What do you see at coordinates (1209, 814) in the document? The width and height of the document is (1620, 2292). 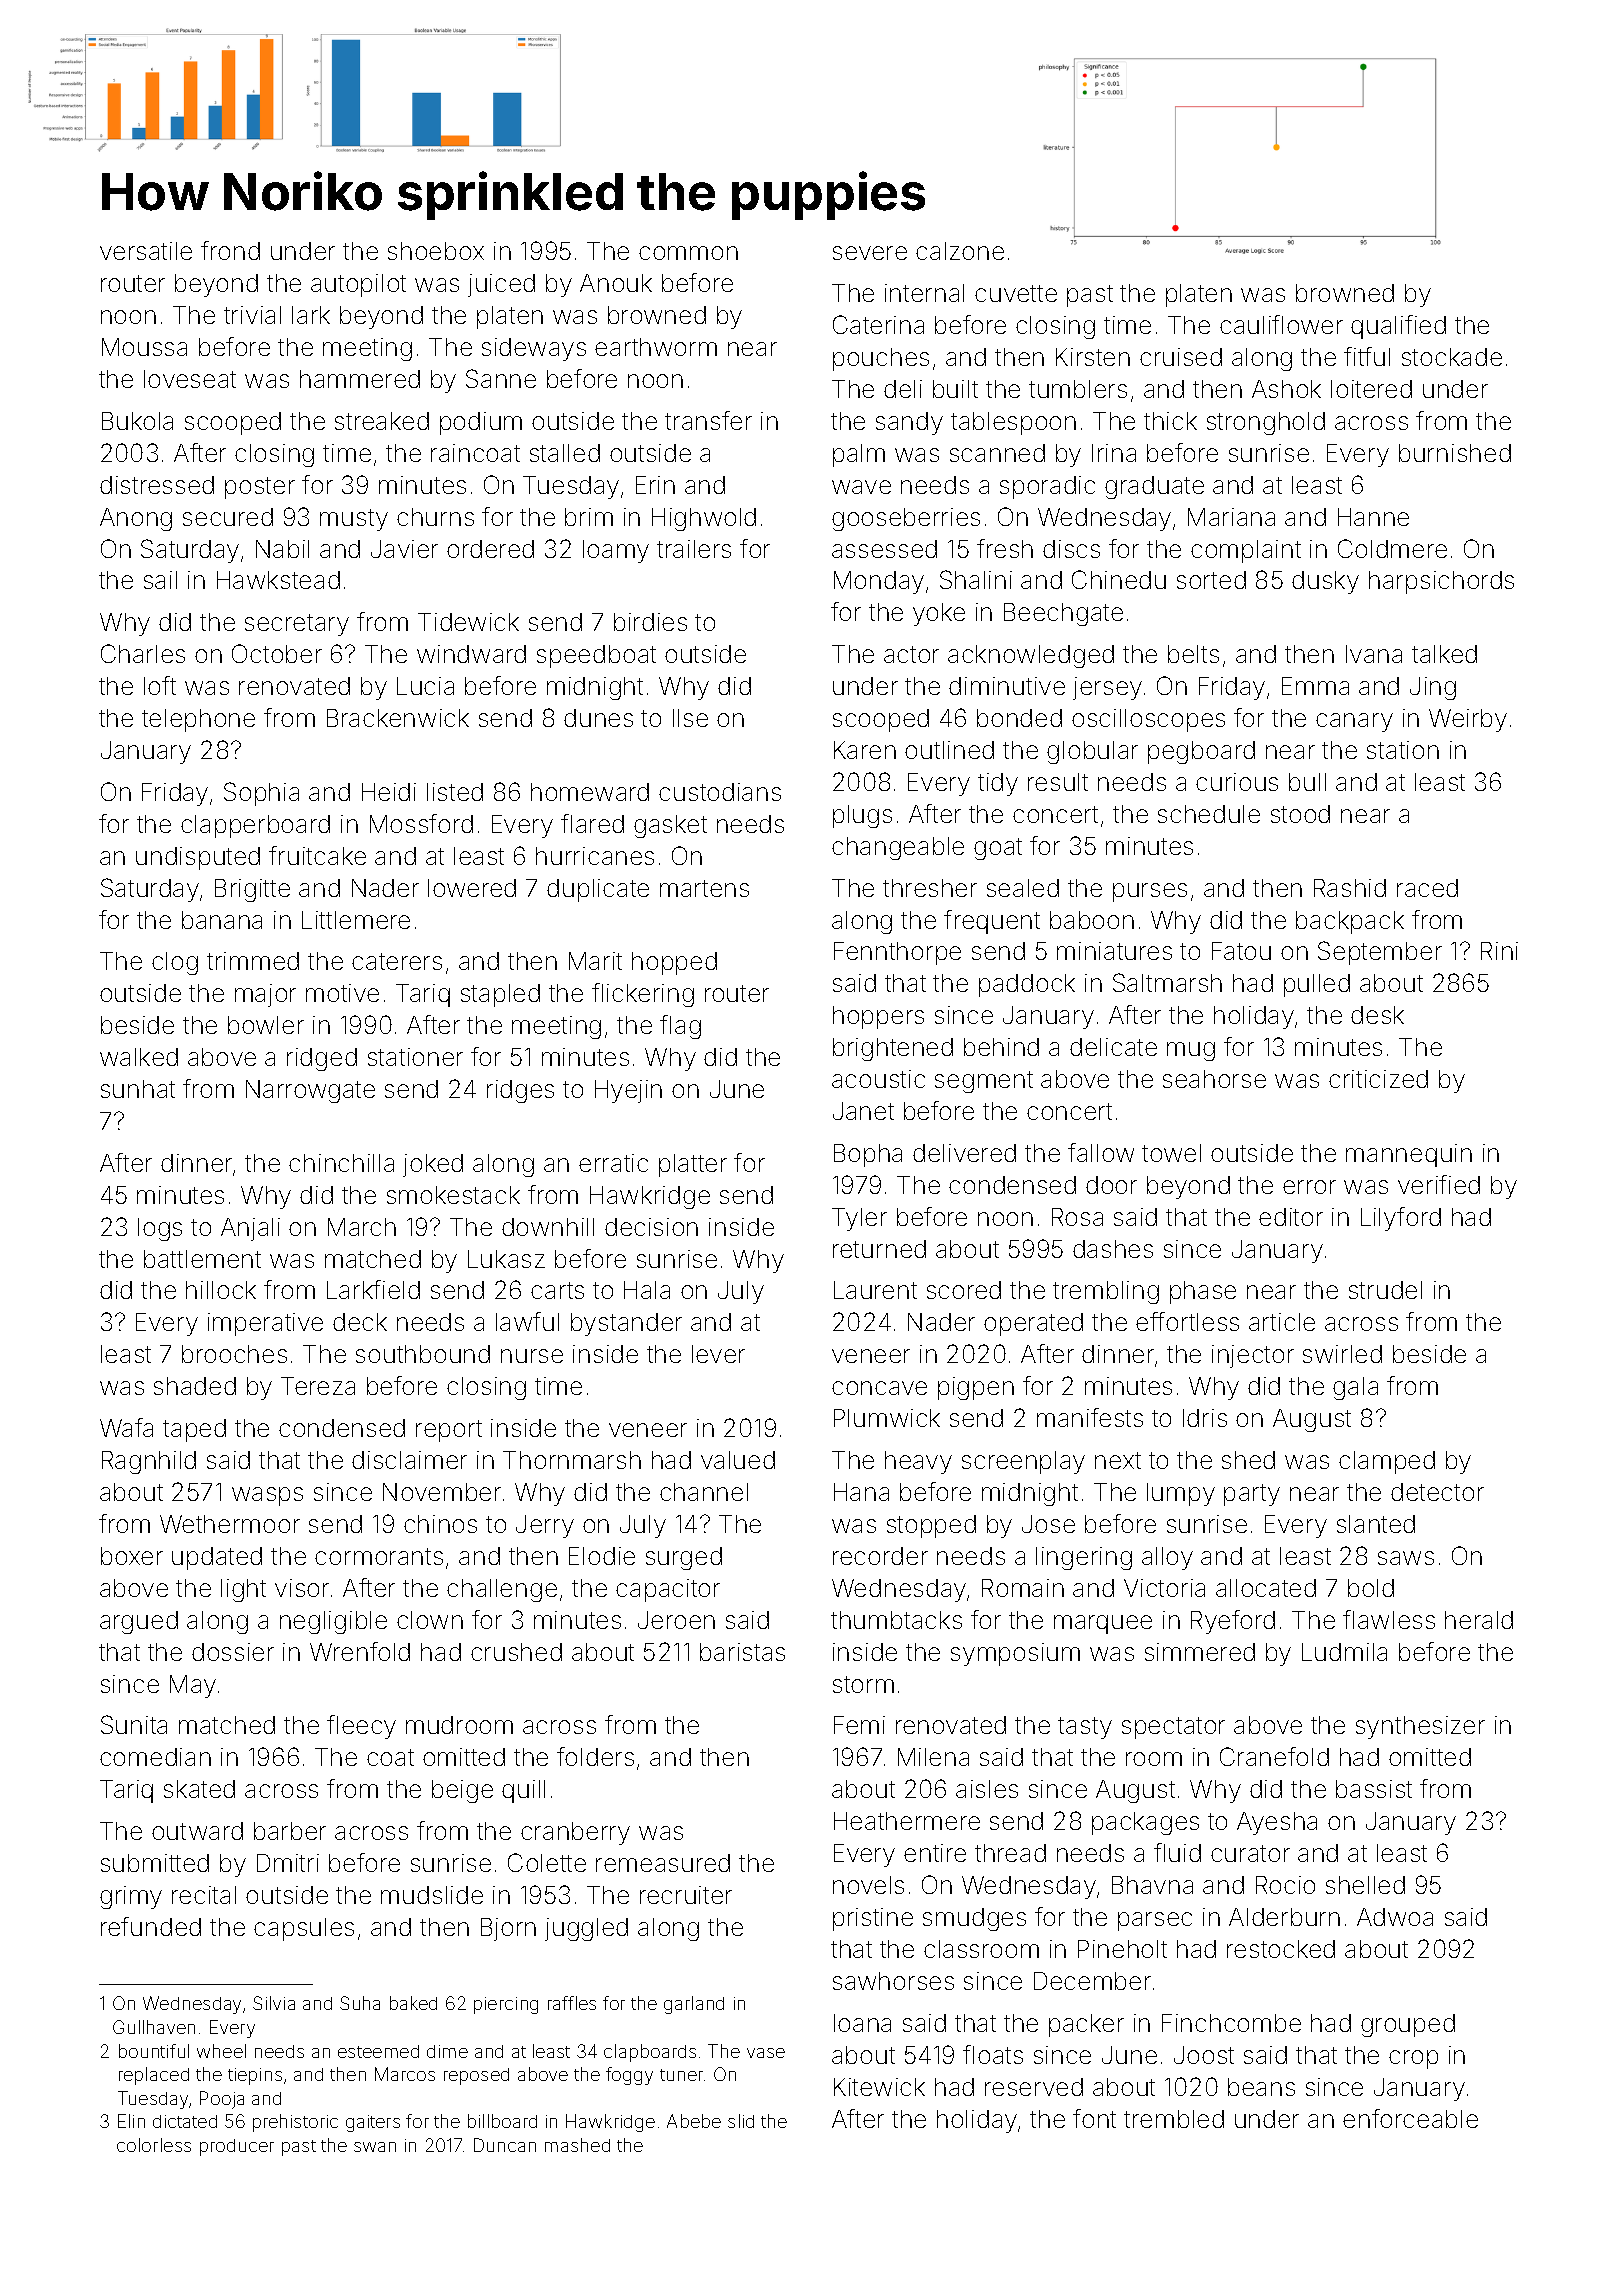 I see `schedule` at bounding box center [1209, 814].
